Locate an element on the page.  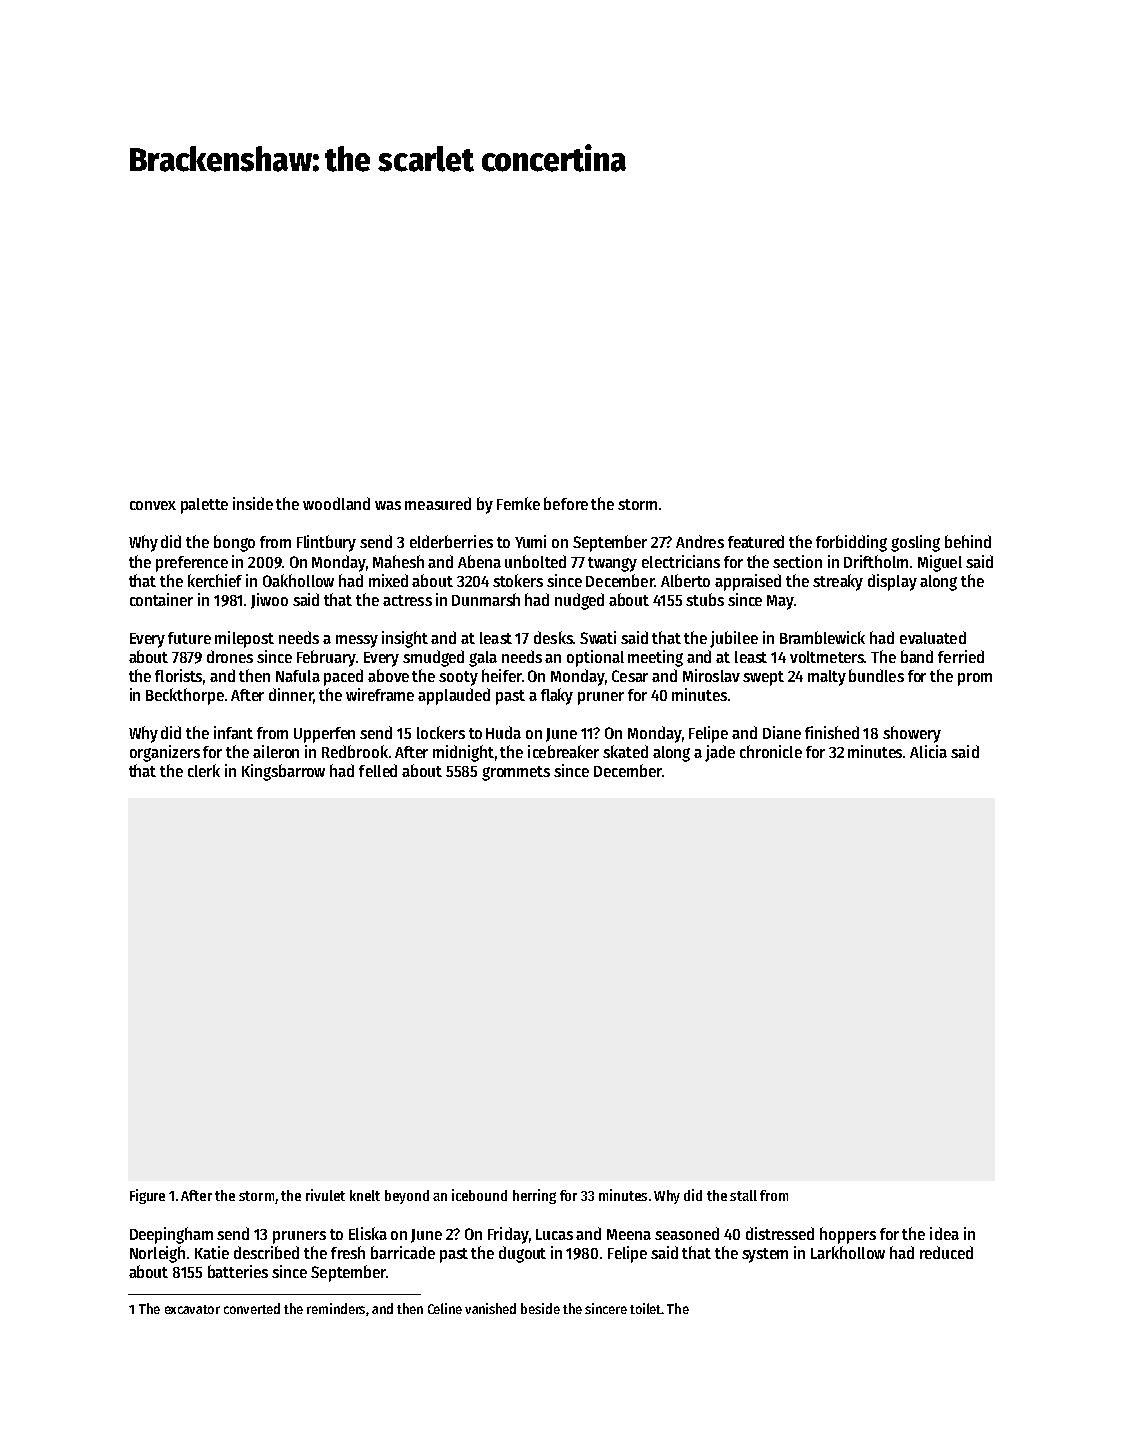
clerk is located at coordinates (204, 770).
